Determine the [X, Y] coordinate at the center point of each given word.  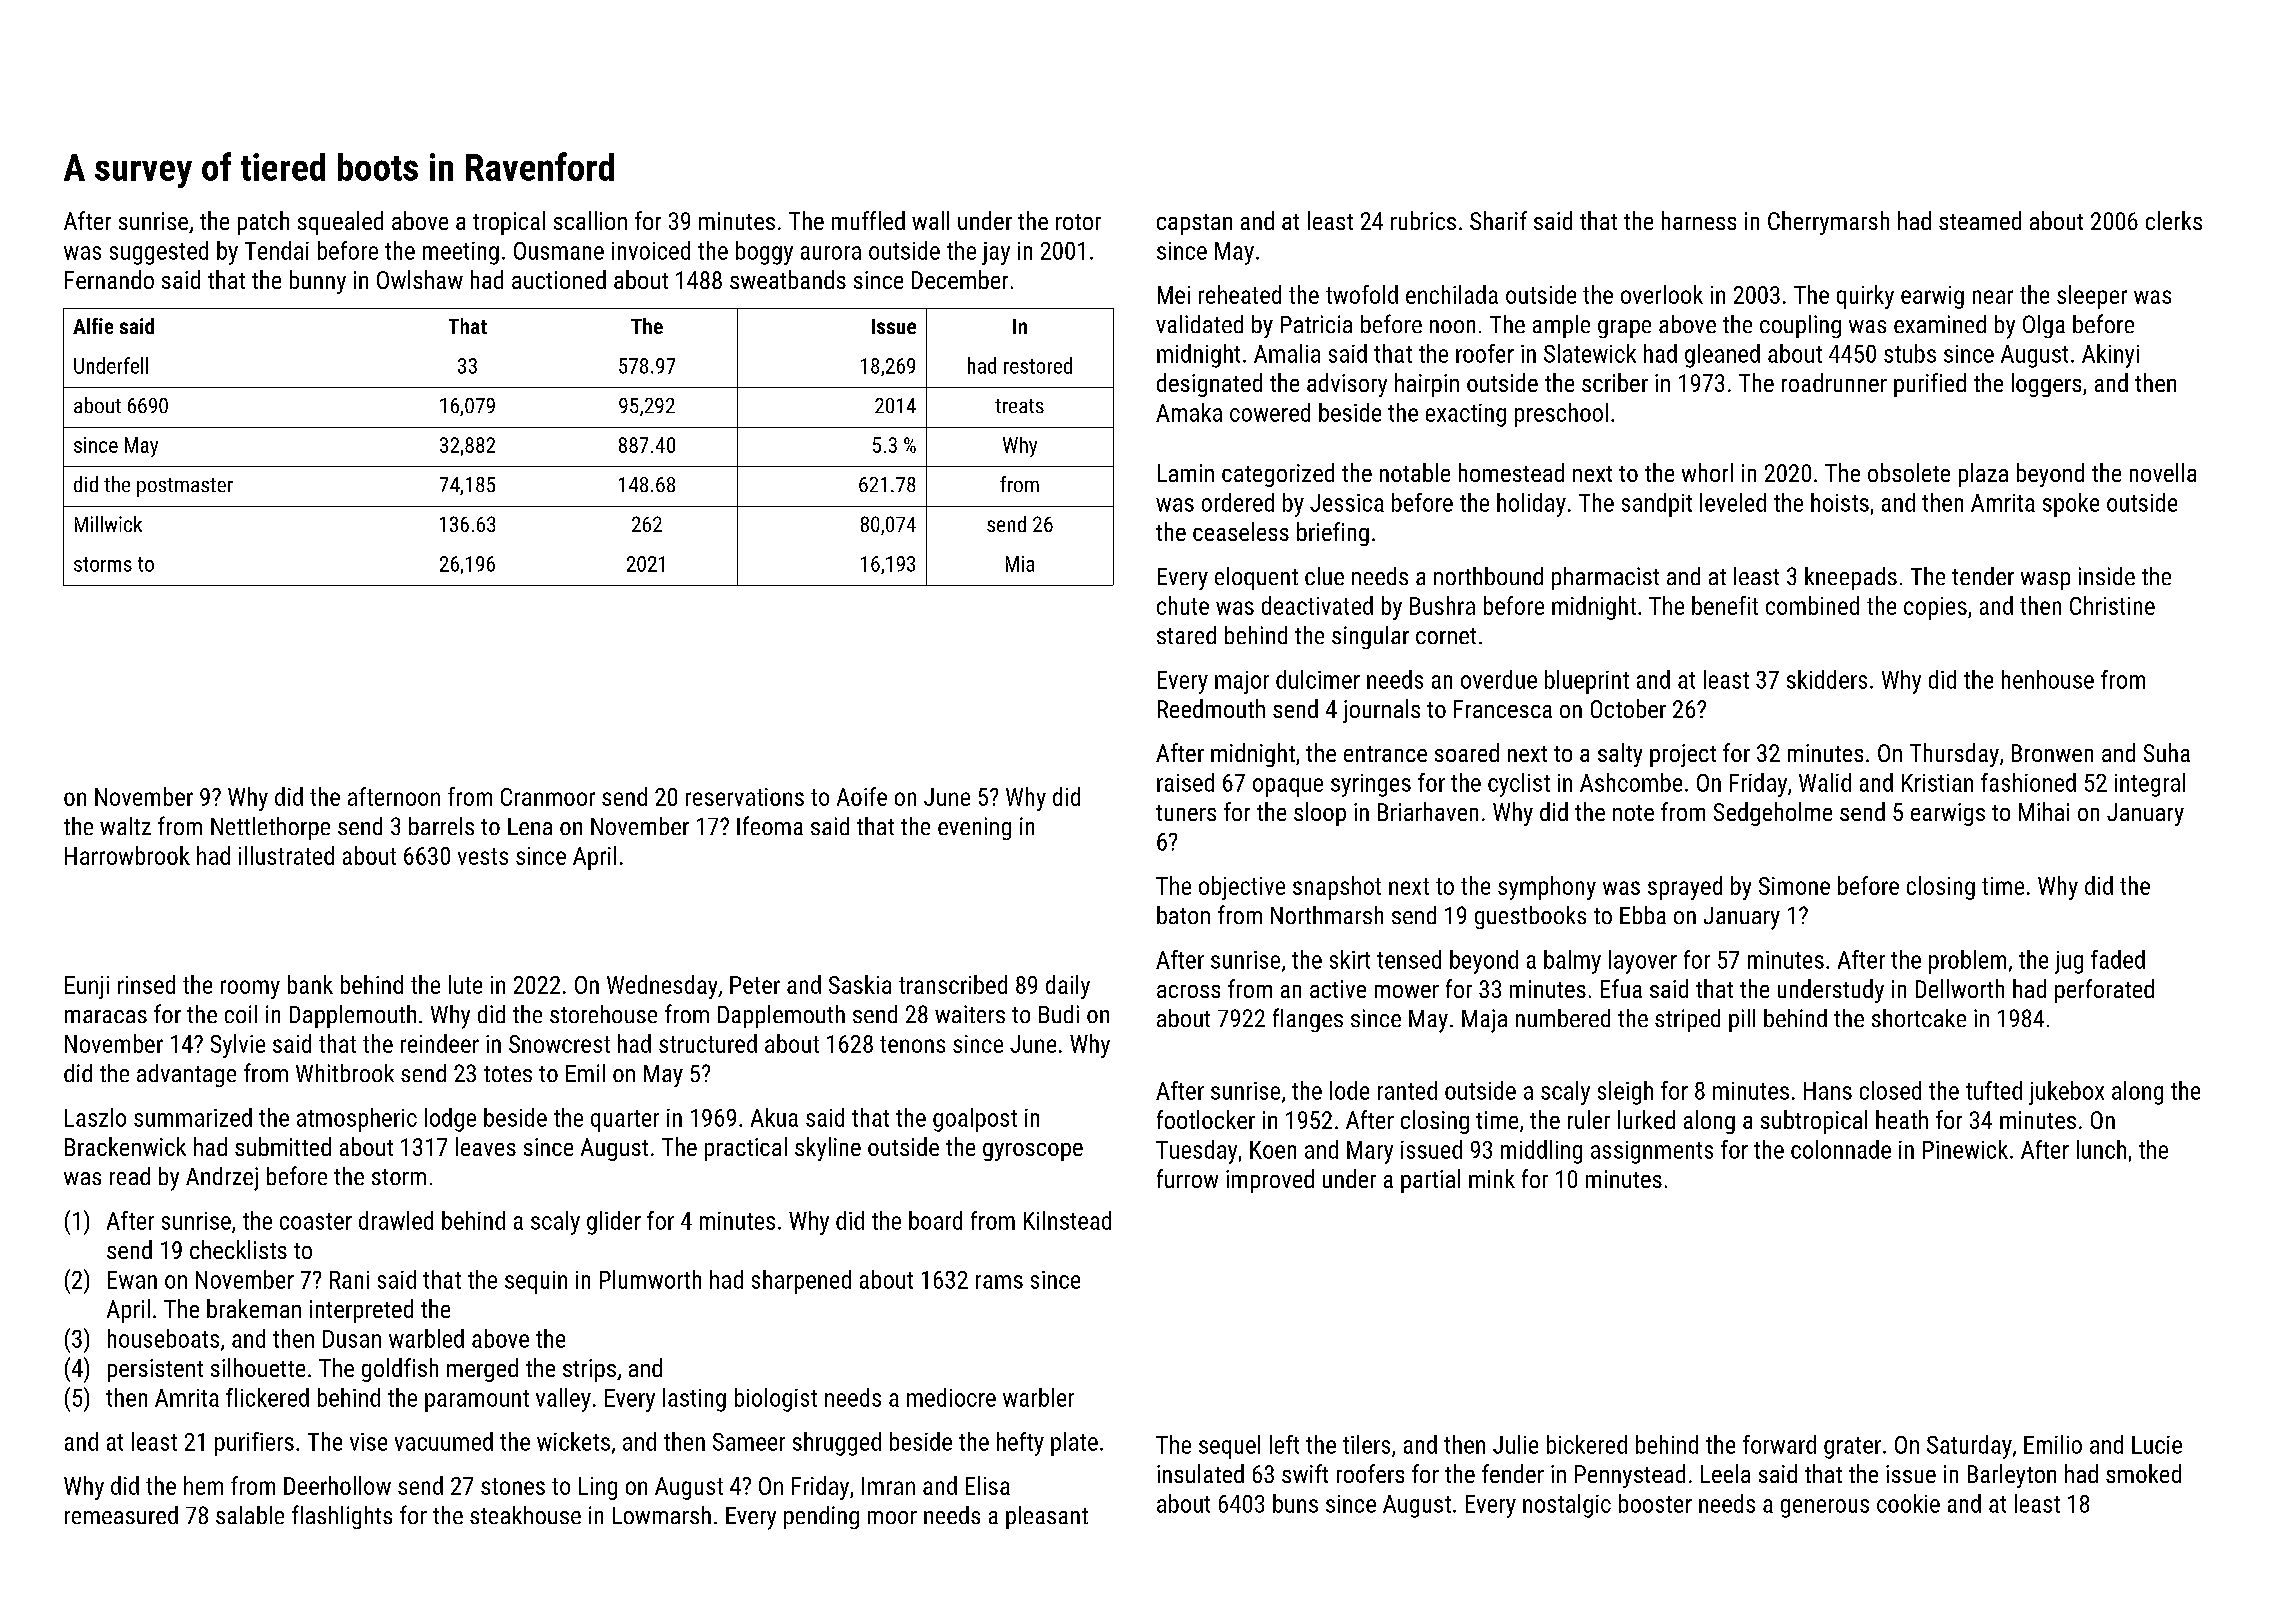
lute [465, 984]
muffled [868, 220]
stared [1186, 635]
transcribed [953, 984]
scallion [590, 220]
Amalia [1287, 353]
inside [2107, 576]
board [935, 1220]
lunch [2101, 1149]
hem [203, 1485]
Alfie [93, 326]
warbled [426, 1338]
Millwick [108, 524]
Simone [1794, 886]
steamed [1980, 220]
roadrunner [1834, 382]
